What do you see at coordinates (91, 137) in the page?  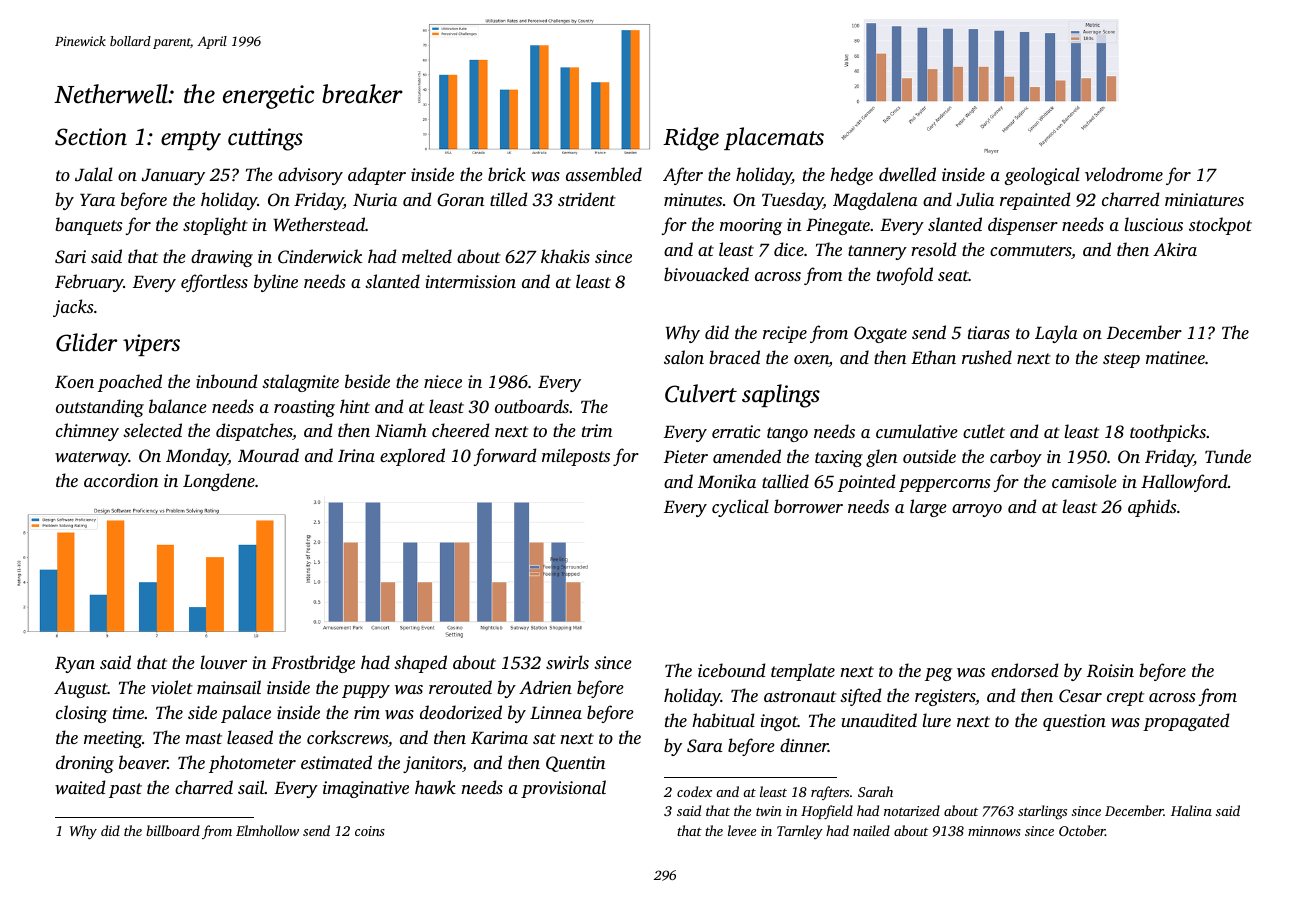 I see `Section` at bounding box center [91, 137].
